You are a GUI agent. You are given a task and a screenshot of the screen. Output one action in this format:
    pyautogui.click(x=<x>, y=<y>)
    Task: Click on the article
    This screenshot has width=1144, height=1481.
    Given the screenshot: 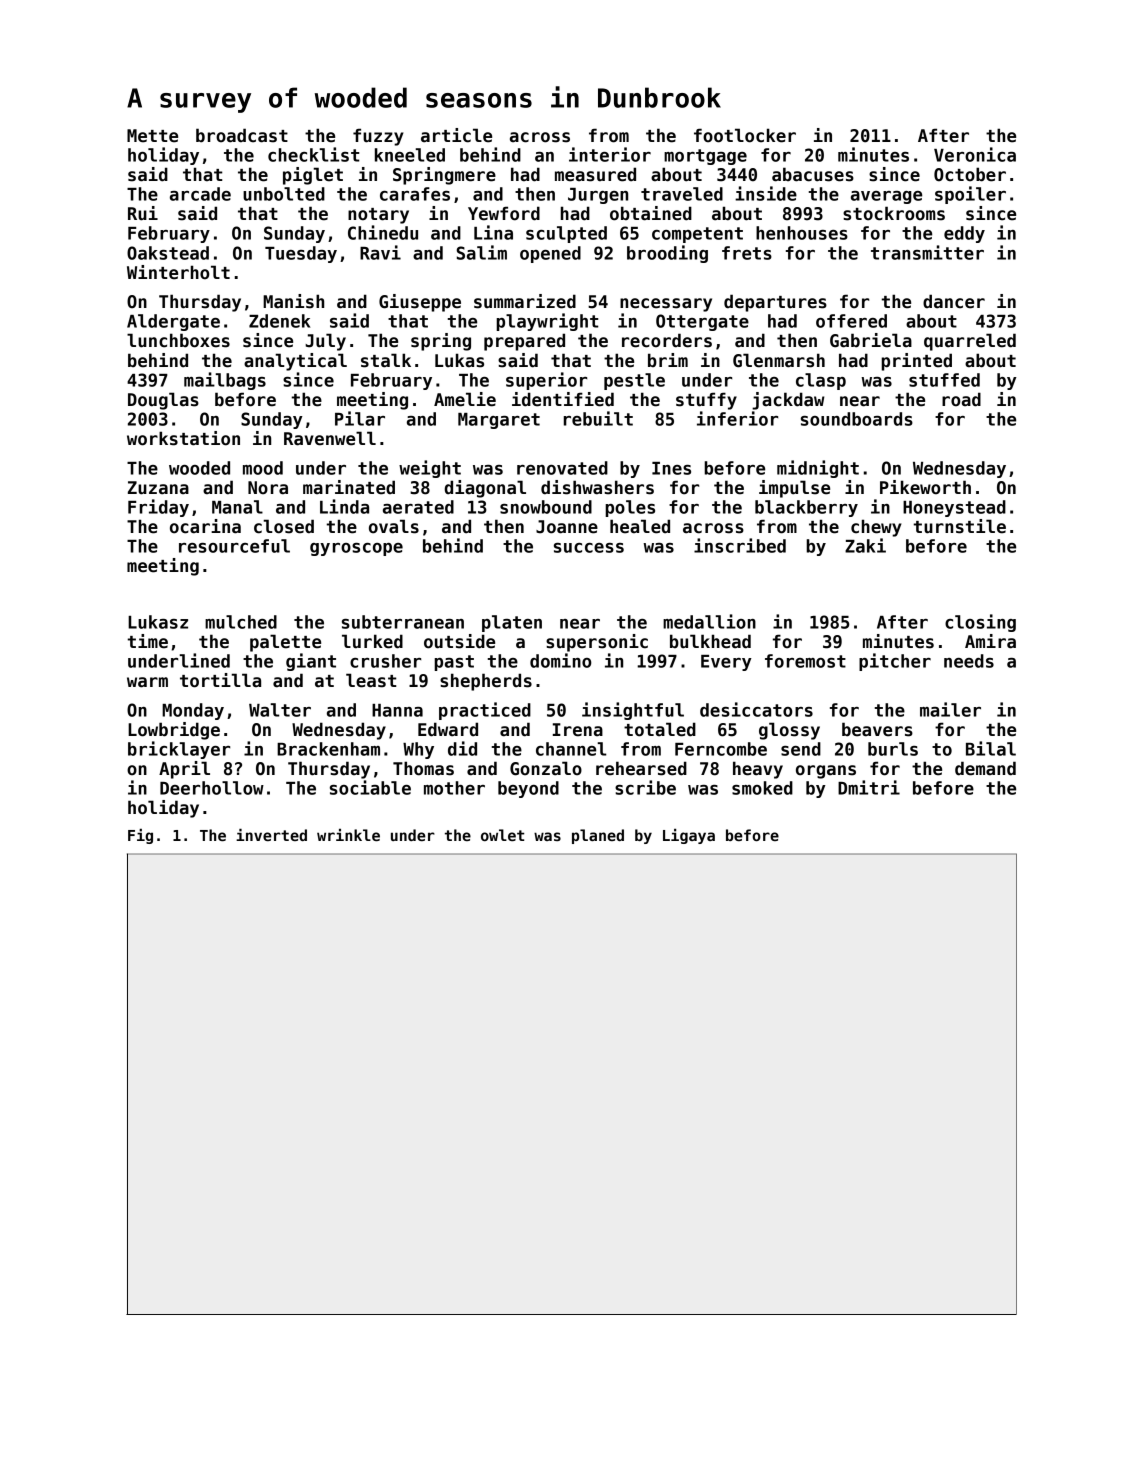 What is the action you would take?
    pyautogui.click(x=456, y=135)
